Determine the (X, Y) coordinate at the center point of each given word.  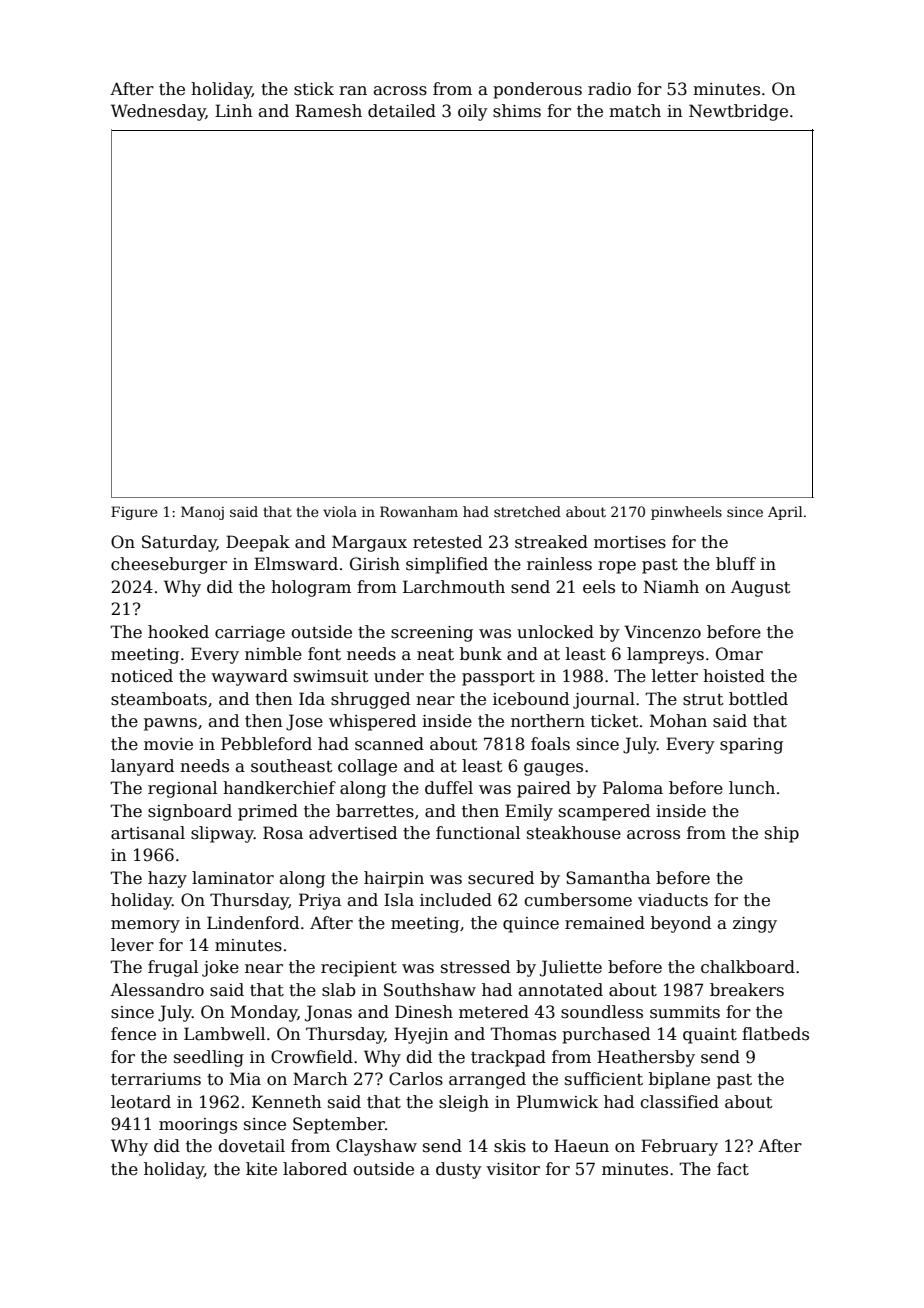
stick (314, 89)
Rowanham (419, 511)
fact (733, 1169)
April (785, 513)
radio (609, 89)
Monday (264, 1013)
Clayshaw (376, 1147)
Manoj (202, 513)
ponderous (537, 90)
